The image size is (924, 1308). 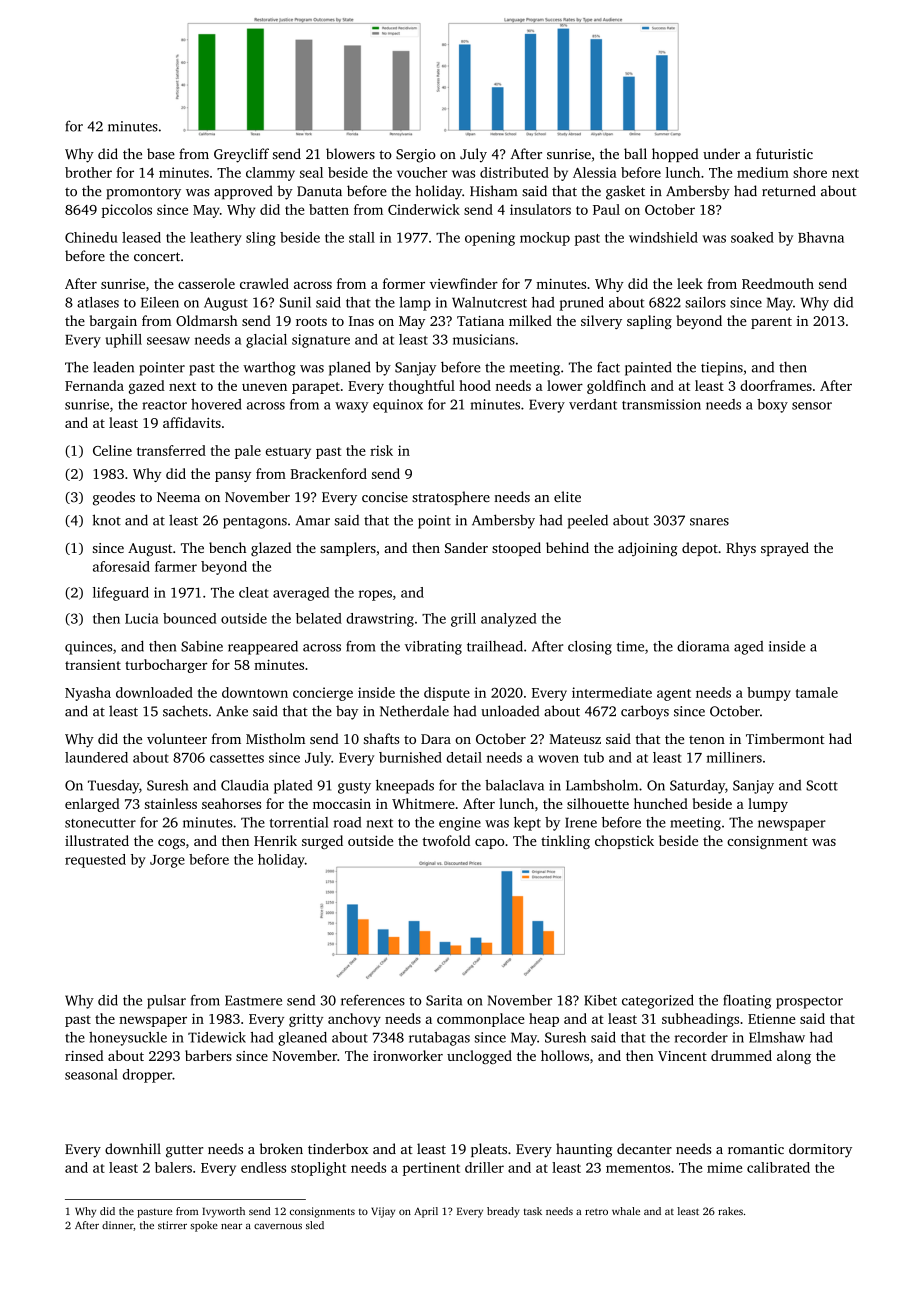 What do you see at coordinates (117, 1225) in the page?
I see `dinner` at bounding box center [117, 1225].
